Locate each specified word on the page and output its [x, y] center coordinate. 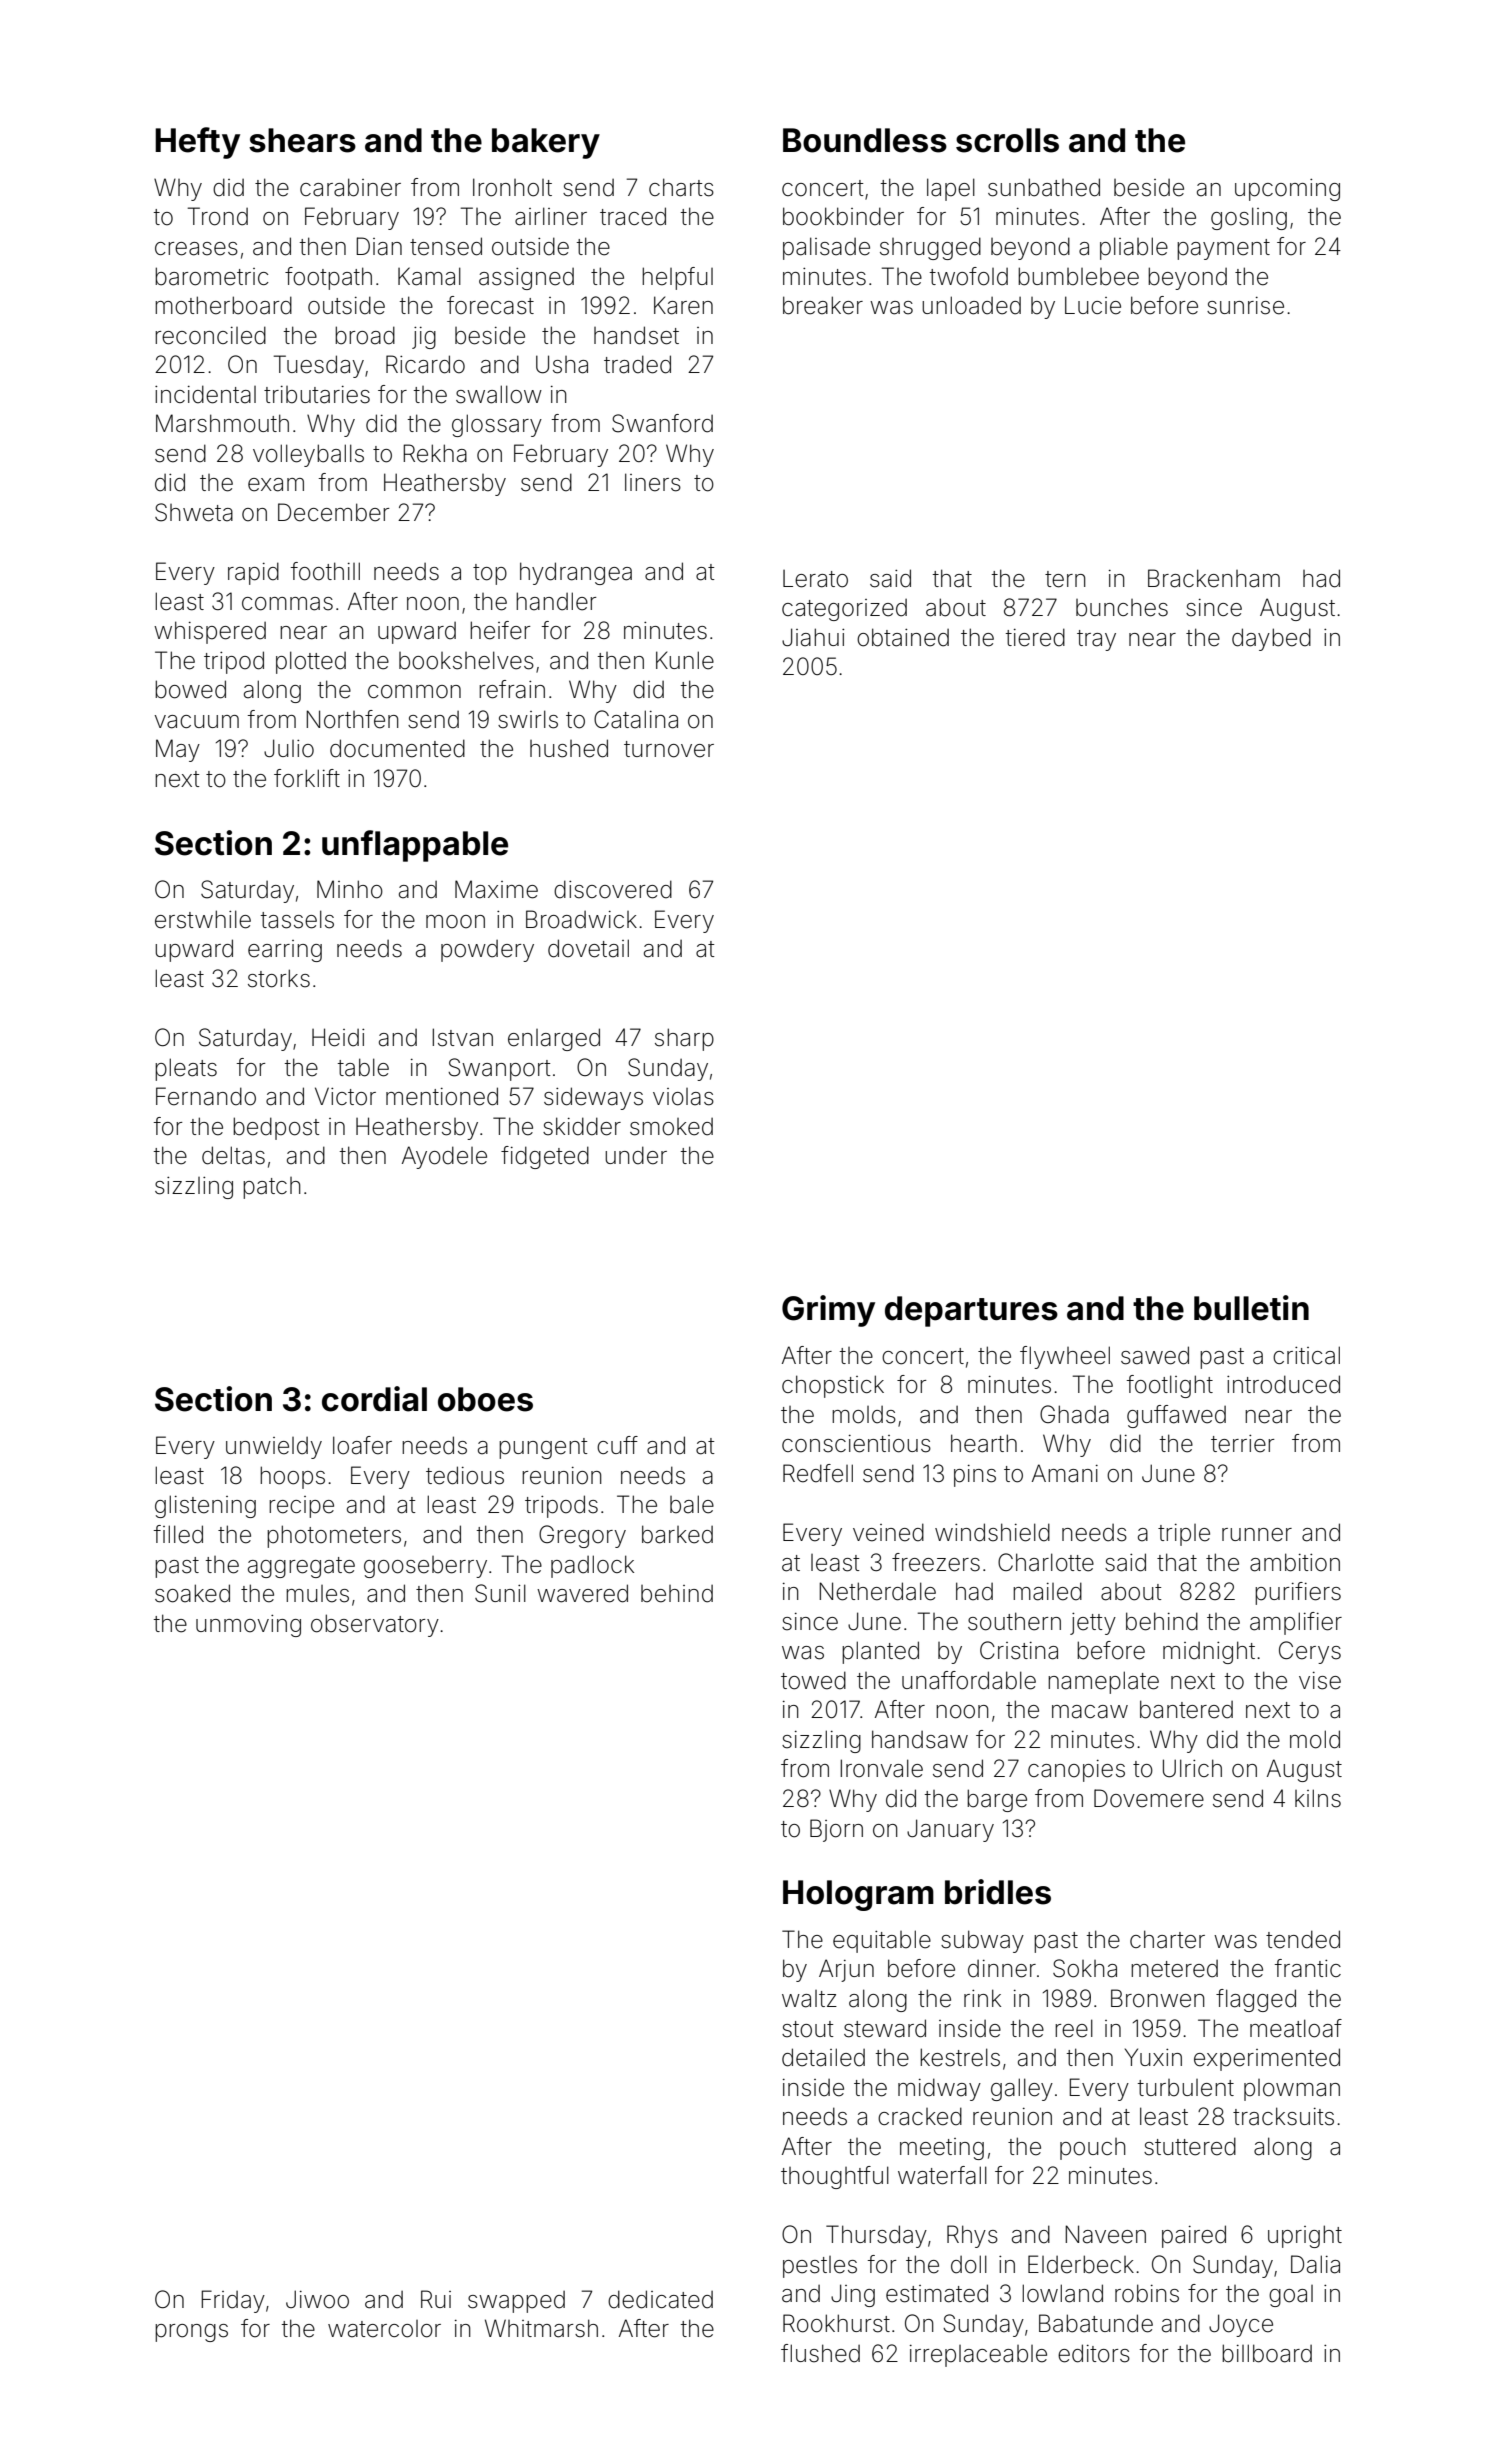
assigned [526, 279]
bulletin [1251, 1308]
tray [1096, 640]
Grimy [828, 1311]
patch [272, 1188]
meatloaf [1296, 2028]
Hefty [197, 143]
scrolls [1007, 140]
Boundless [865, 140]
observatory [375, 1625]
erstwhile [203, 919]
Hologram [858, 1895]
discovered [613, 889]
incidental [205, 394]
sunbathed [1044, 187]
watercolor [384, 2329]
